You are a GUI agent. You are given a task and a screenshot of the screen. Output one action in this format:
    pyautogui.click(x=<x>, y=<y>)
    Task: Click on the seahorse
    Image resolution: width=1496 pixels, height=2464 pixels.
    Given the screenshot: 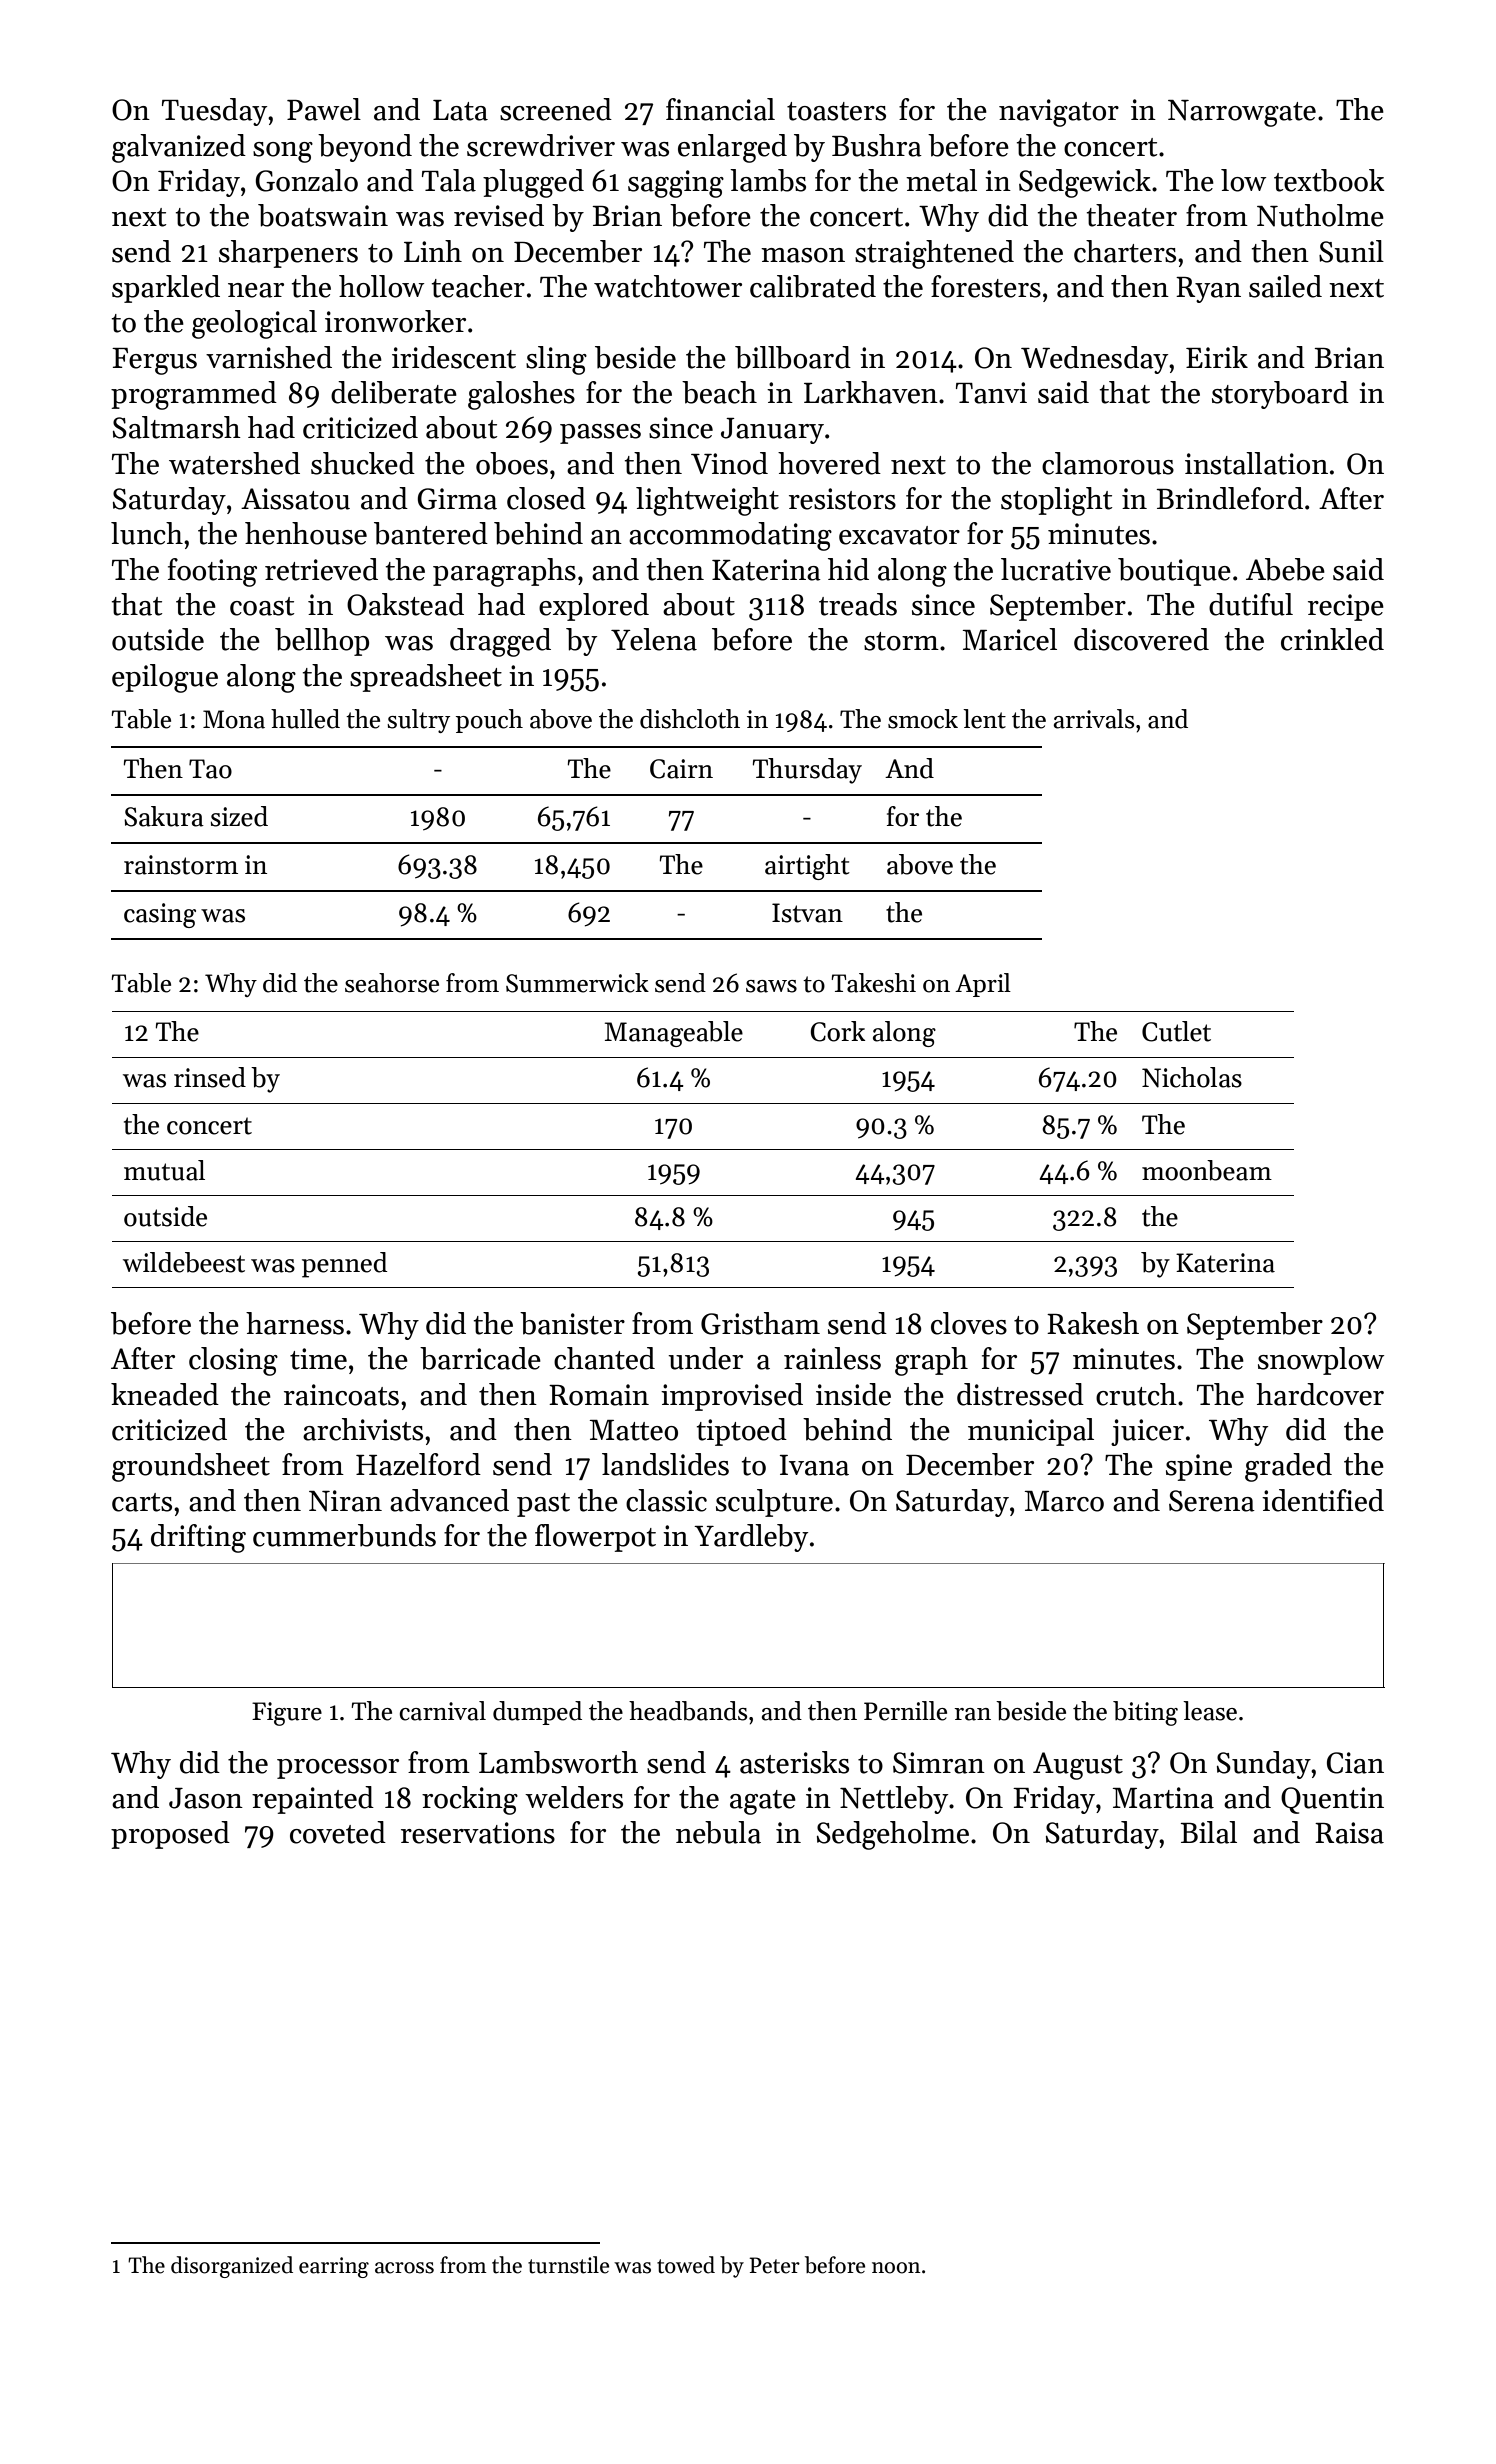 What is the action you would take?
    pyautogui.click(x=392, y=983)
